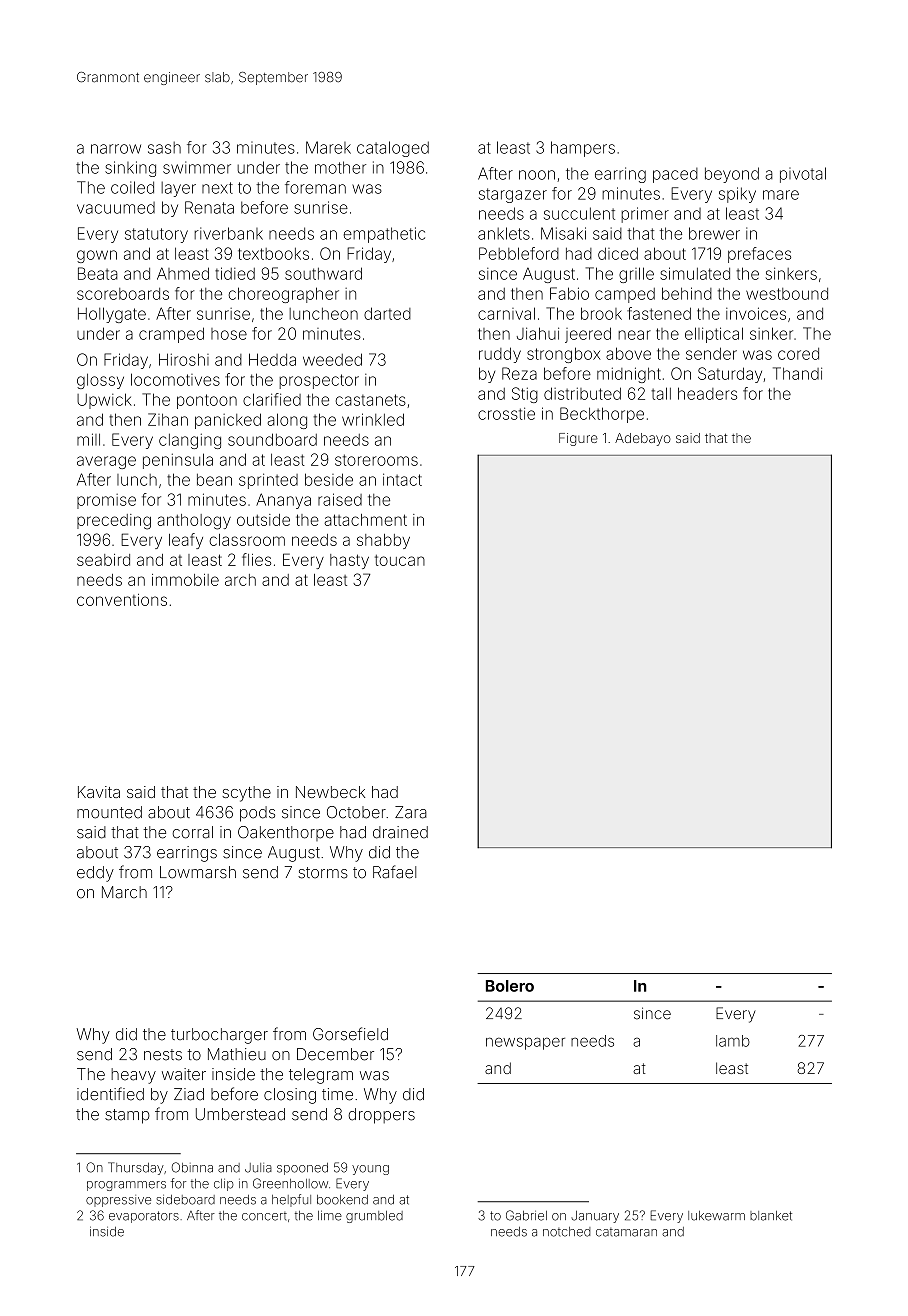 The height and width of the image is (1316, 908). What do you see at coordinates (733, 1041) in the image?
I see `lamb` at bounding box center [733, 1041].
